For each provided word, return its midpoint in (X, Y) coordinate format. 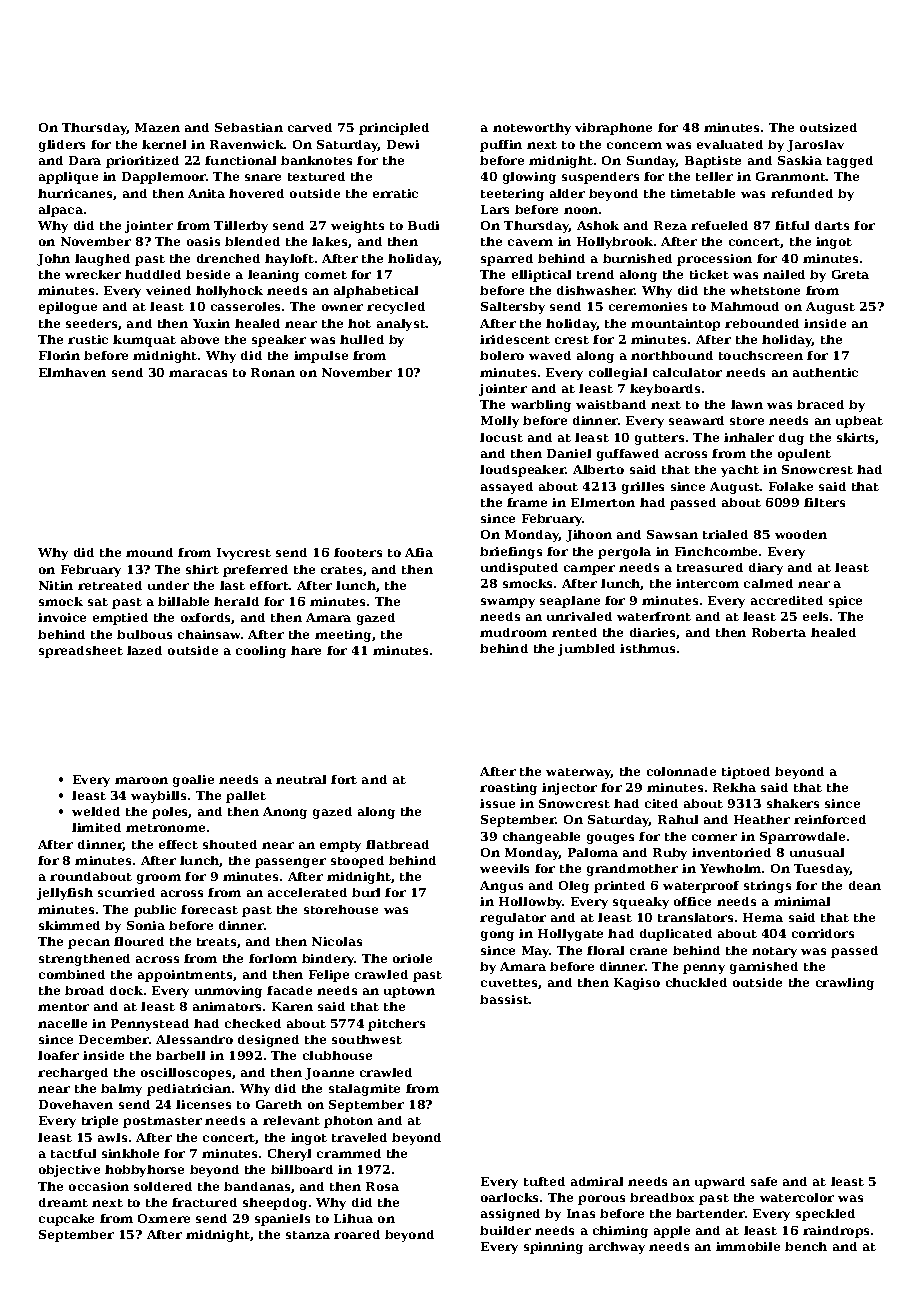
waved (550, 355)
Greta (850, 274)
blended (252, 241)
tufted (544, 1181)
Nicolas (337, 941)
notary (774, 952)
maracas (198, 373)
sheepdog (275, 1204)
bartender (710, 1213)
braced (820, 404)
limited (96, 827)
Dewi (403, 144)
